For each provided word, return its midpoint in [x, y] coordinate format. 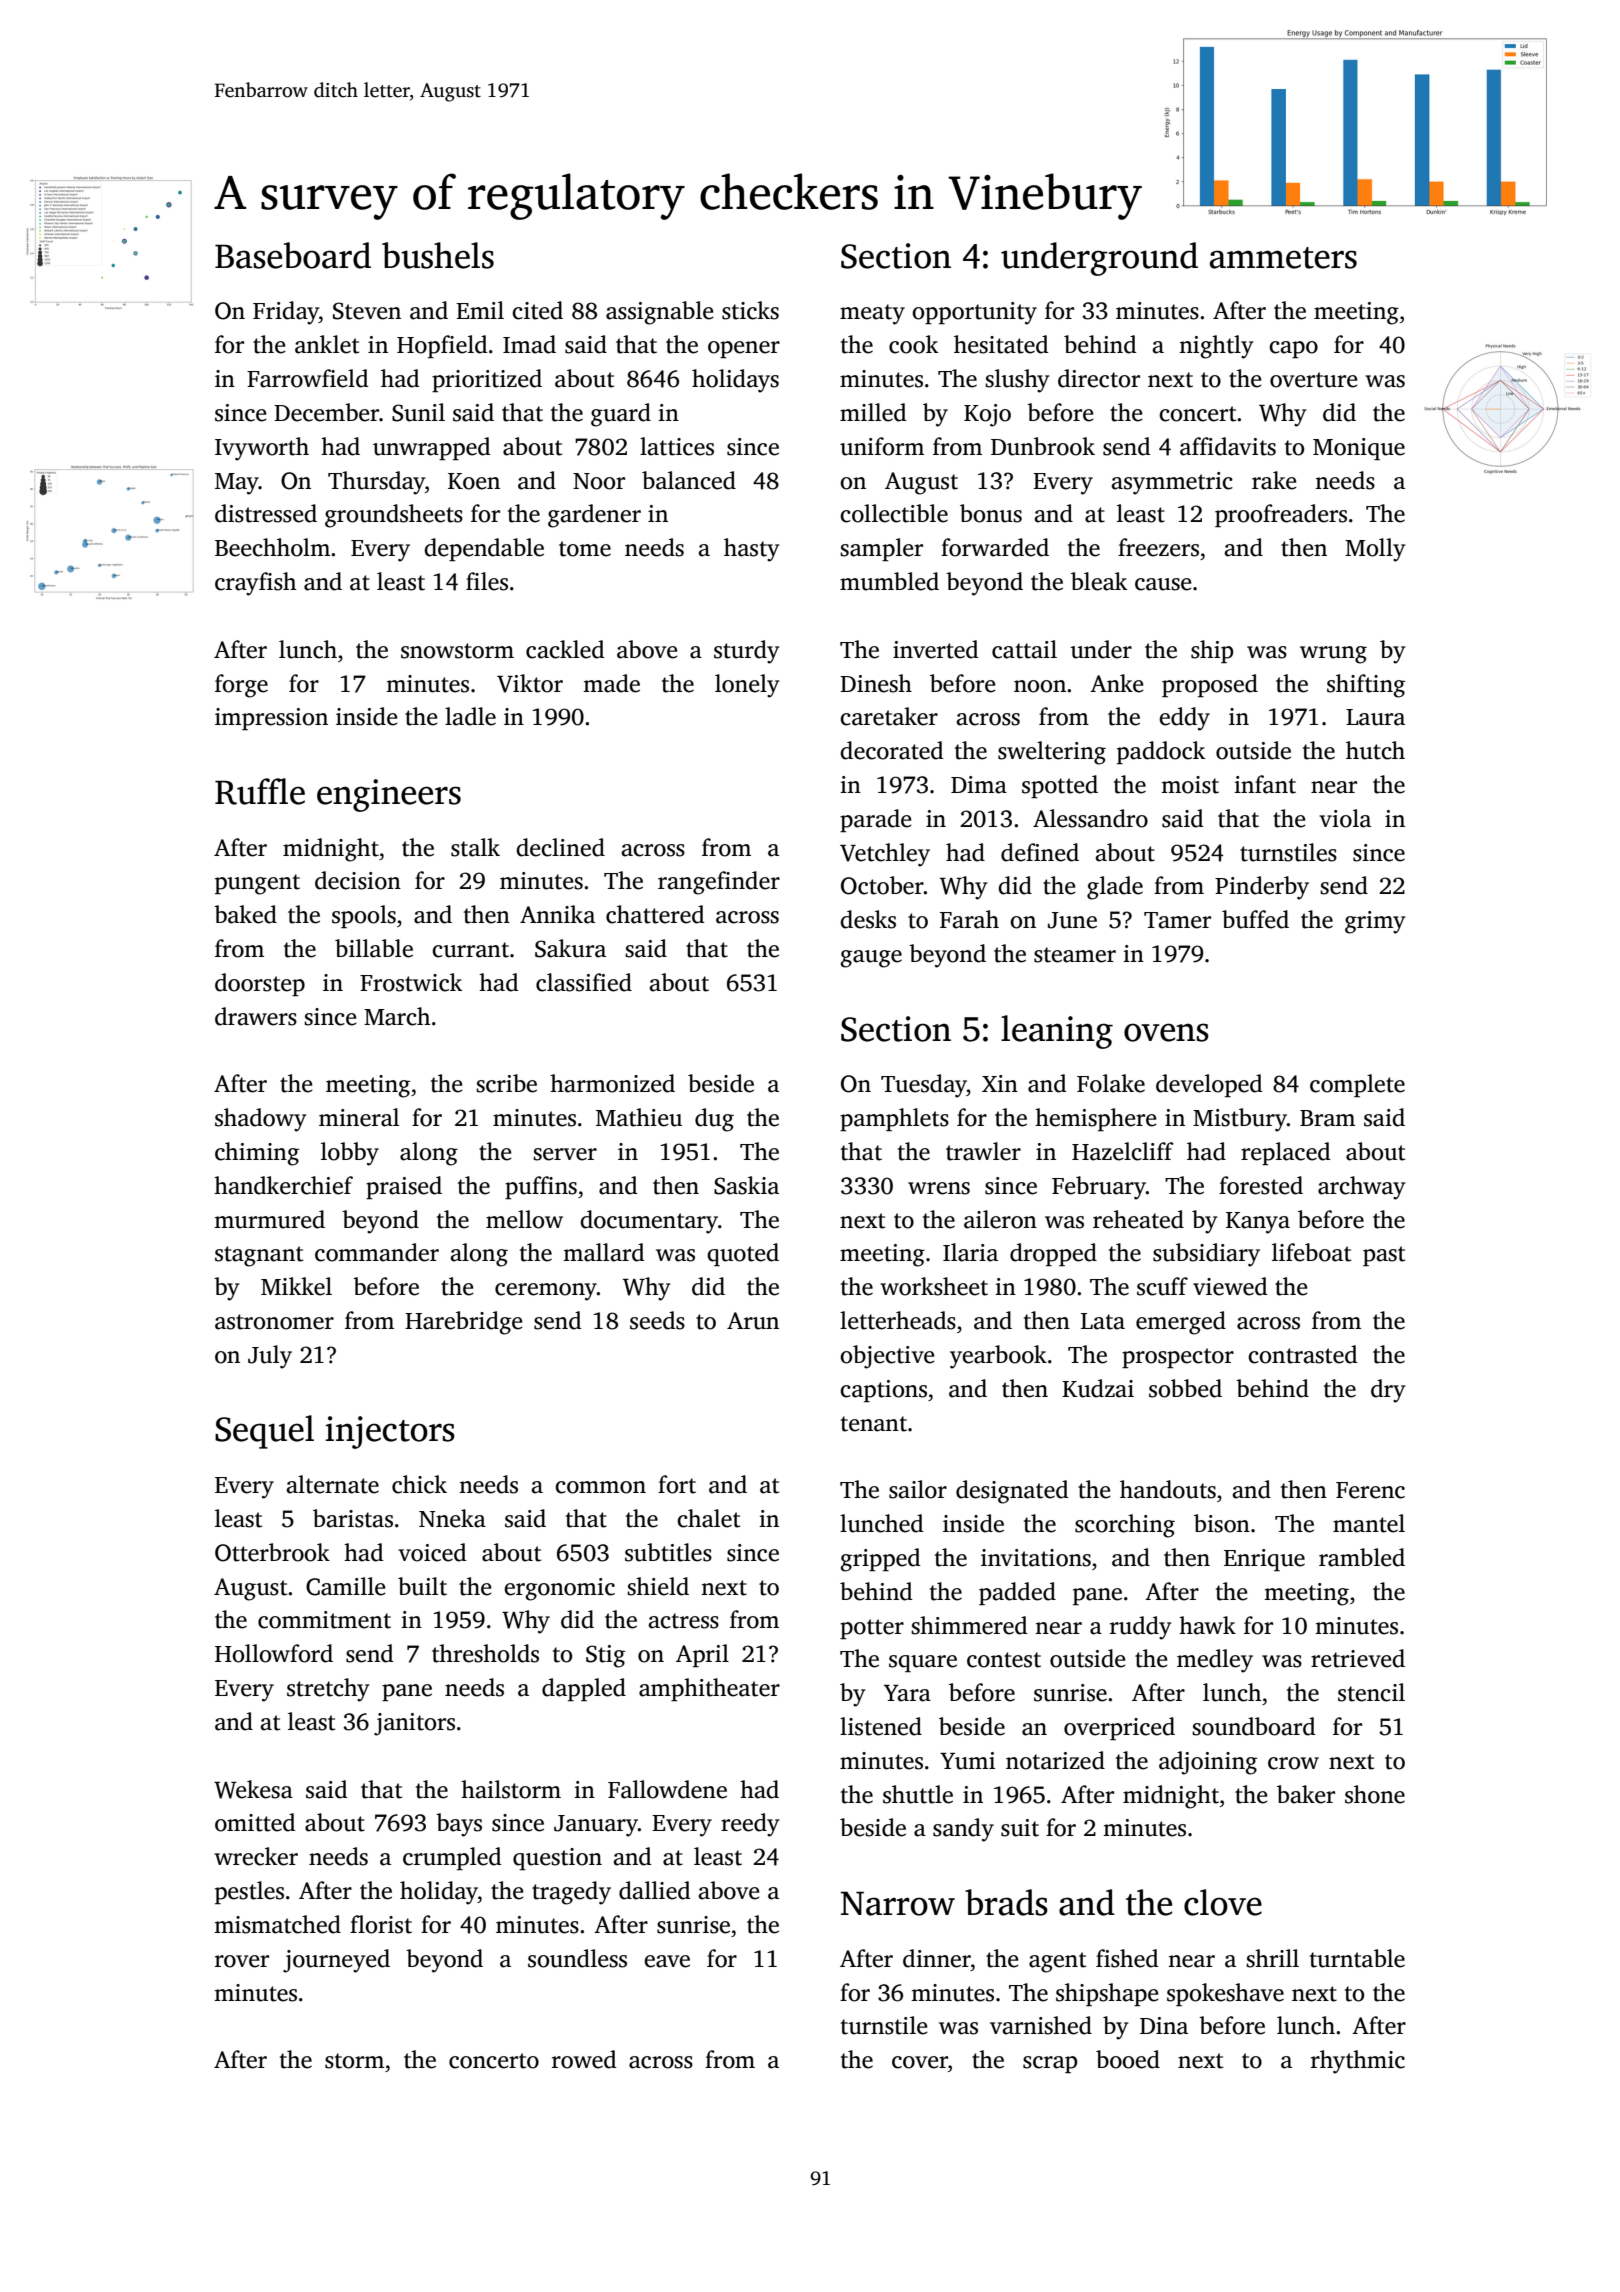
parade [876, 820]
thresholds [485, 1653]
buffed [1255, 919]
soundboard [1253, 1726]
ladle [470, 716]
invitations [1036, 1558]
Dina [1164, 2026]
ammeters [1283, 258]
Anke [1117, 683]
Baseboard [293, 255]
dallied [654, 1890]
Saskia [746, 1185]
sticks [750, 310]
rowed [584, 2059]
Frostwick [411, 982]
